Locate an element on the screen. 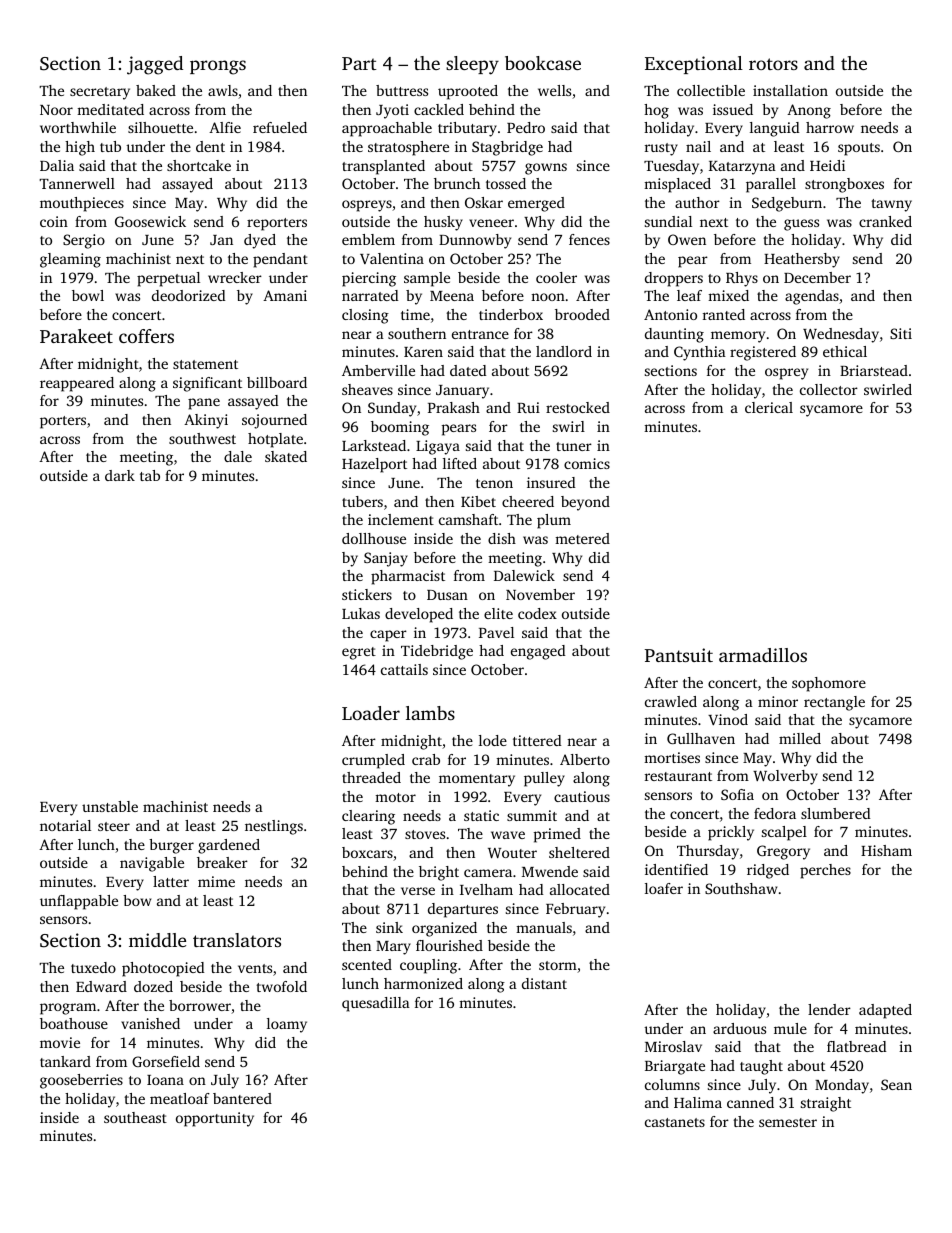  lender is located at coordinates (829, 1009).
